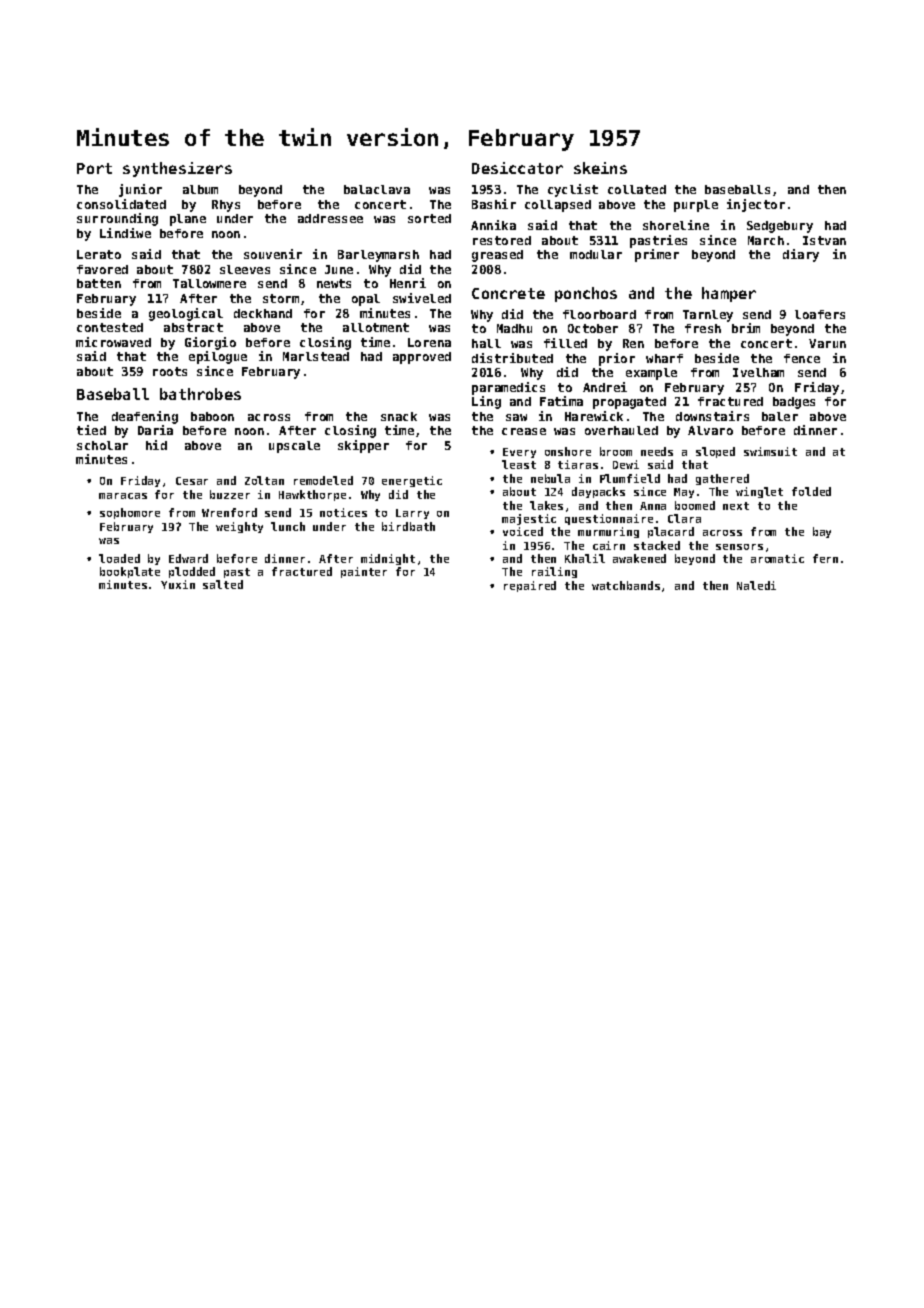 The height and width of the page is (1308, 924). What do you see at coordinates (508, 388) in the page?
I see `paramedics` at bounding box center [508, 388].
